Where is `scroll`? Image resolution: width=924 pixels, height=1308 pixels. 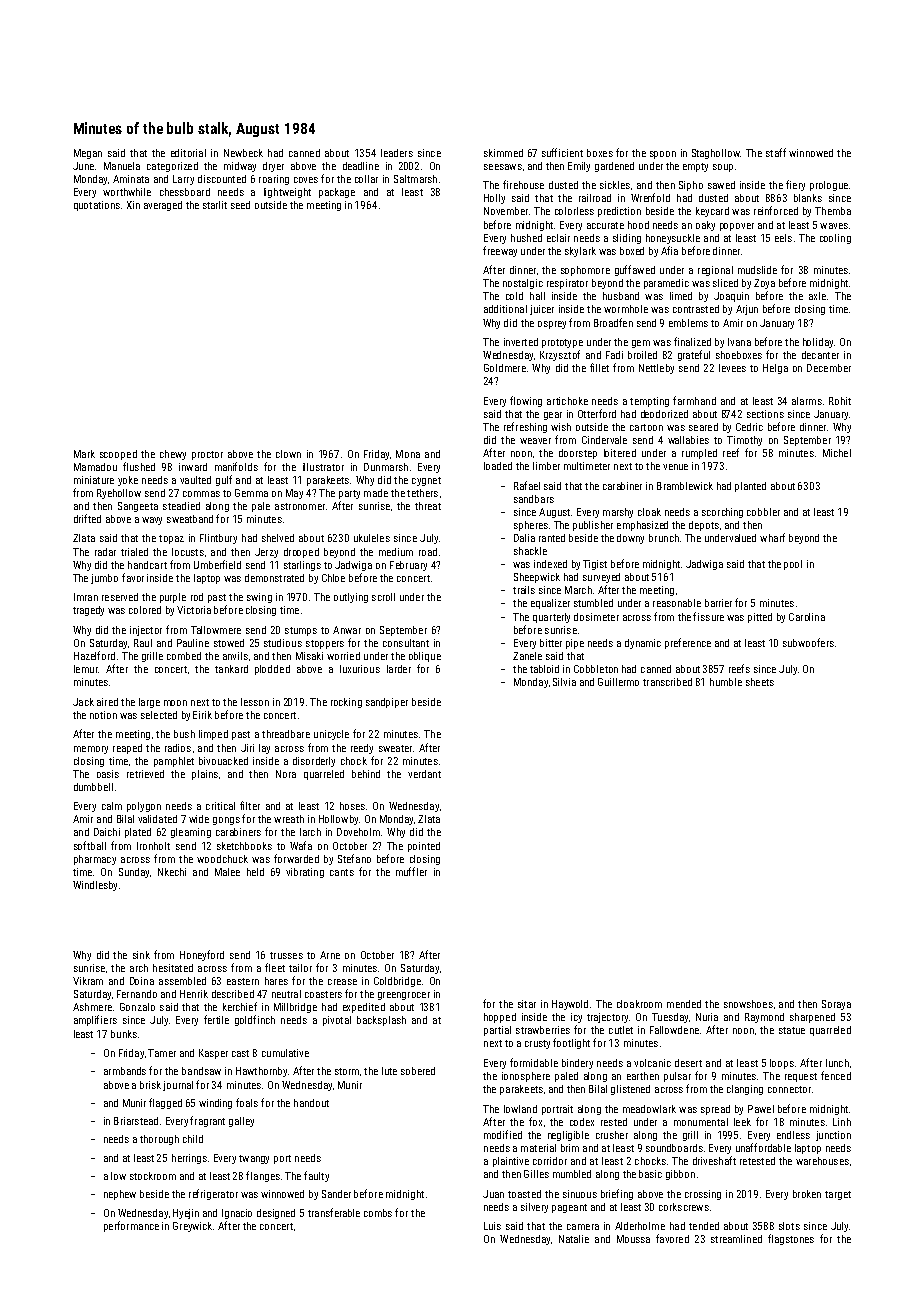
scroll is located at coordinates (383, 597).
